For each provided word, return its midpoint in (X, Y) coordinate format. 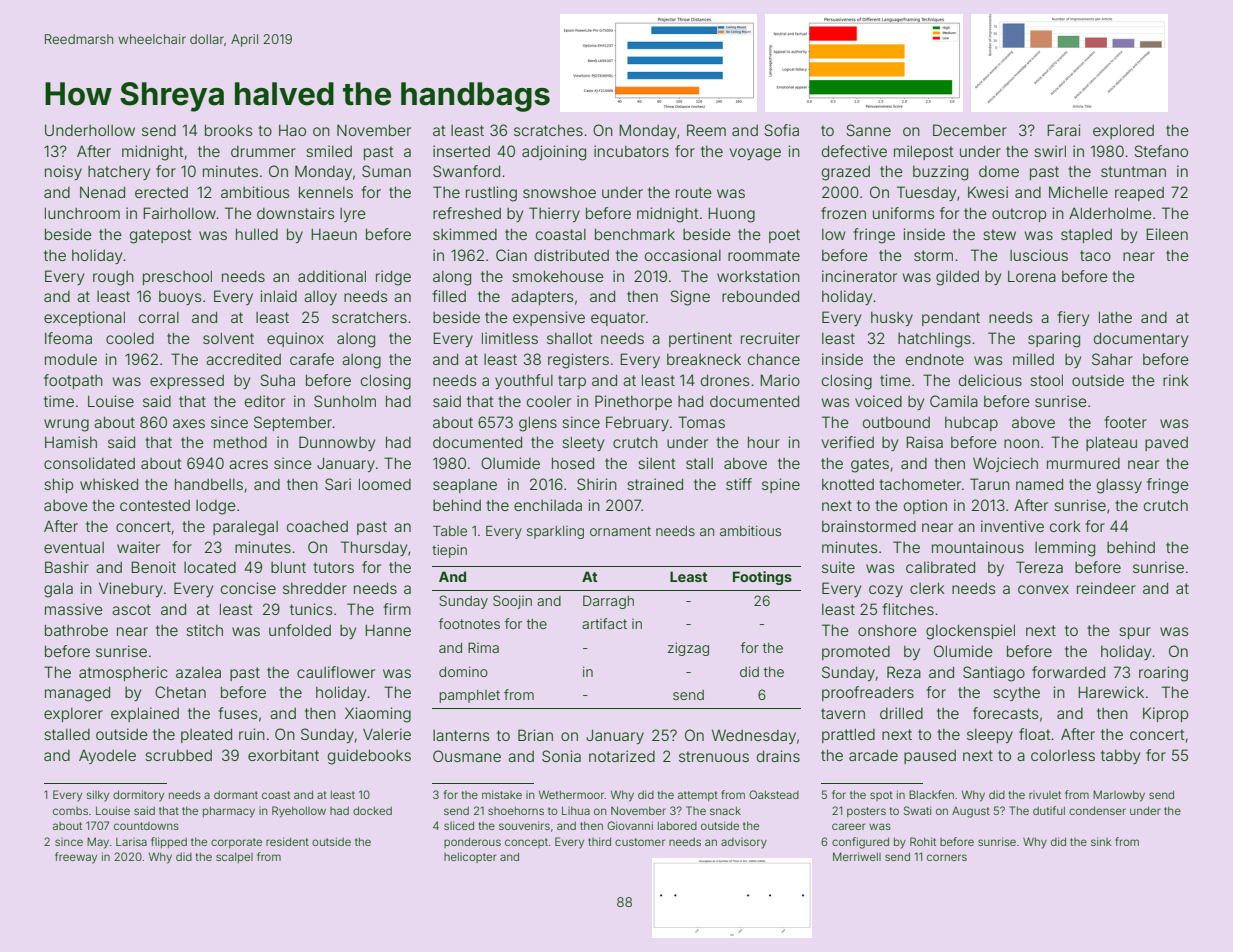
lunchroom (82, 213)
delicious (990, 380)
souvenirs (524, 825)
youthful (524, 381)
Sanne (868, 130)
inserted (461, 151)
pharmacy (229, 812)
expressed (187, 382)
